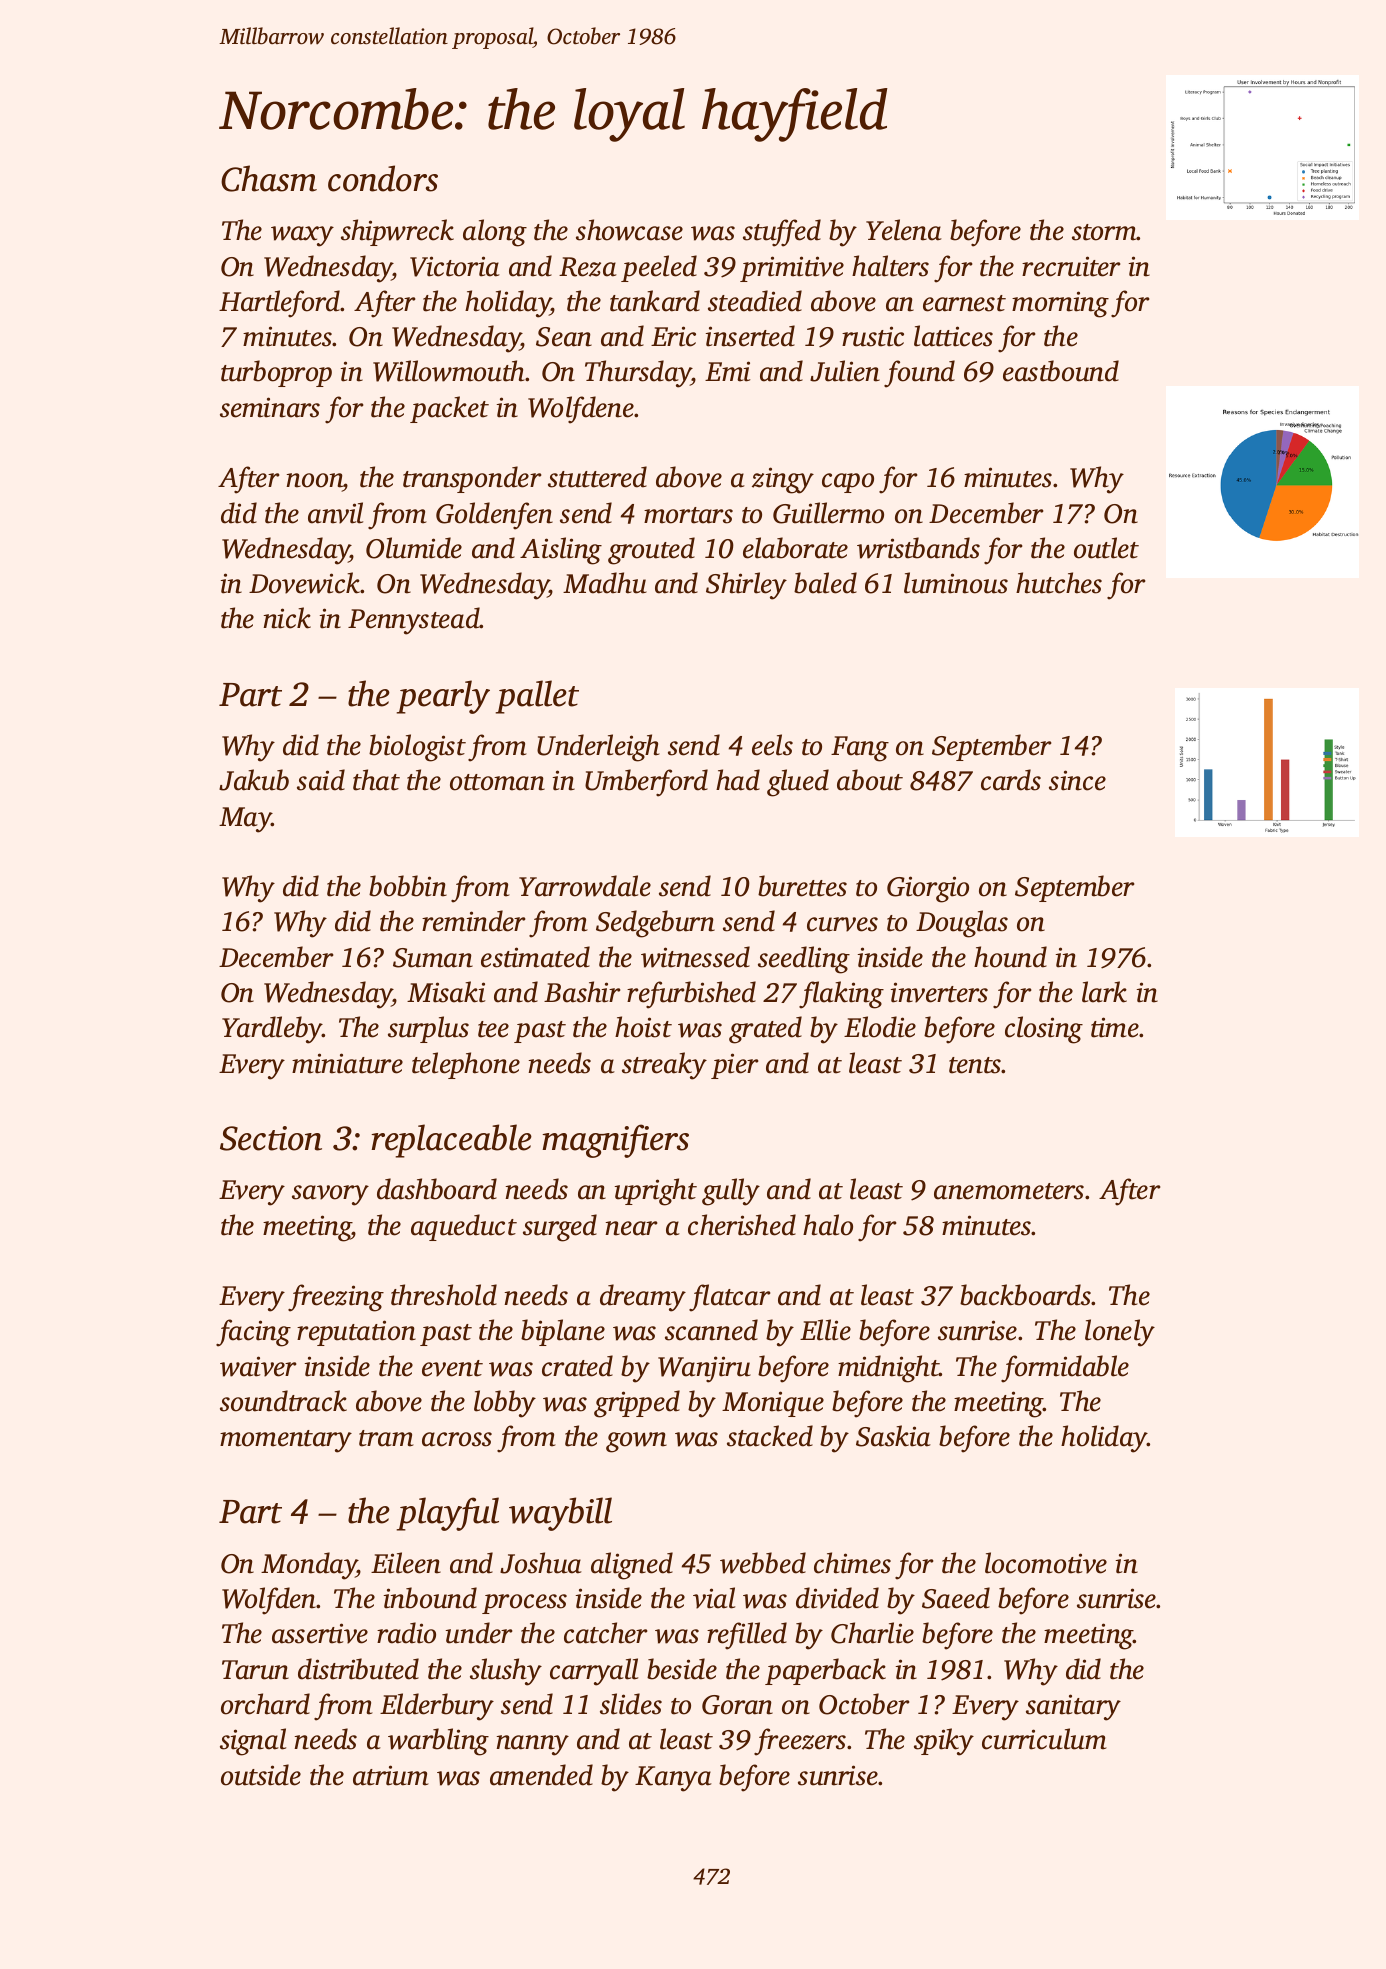 This image has height=1969, width=1386. What do you see at coordinates (261, 1775) in the image?
I see `outside` at bounding box center [261, 1775].
